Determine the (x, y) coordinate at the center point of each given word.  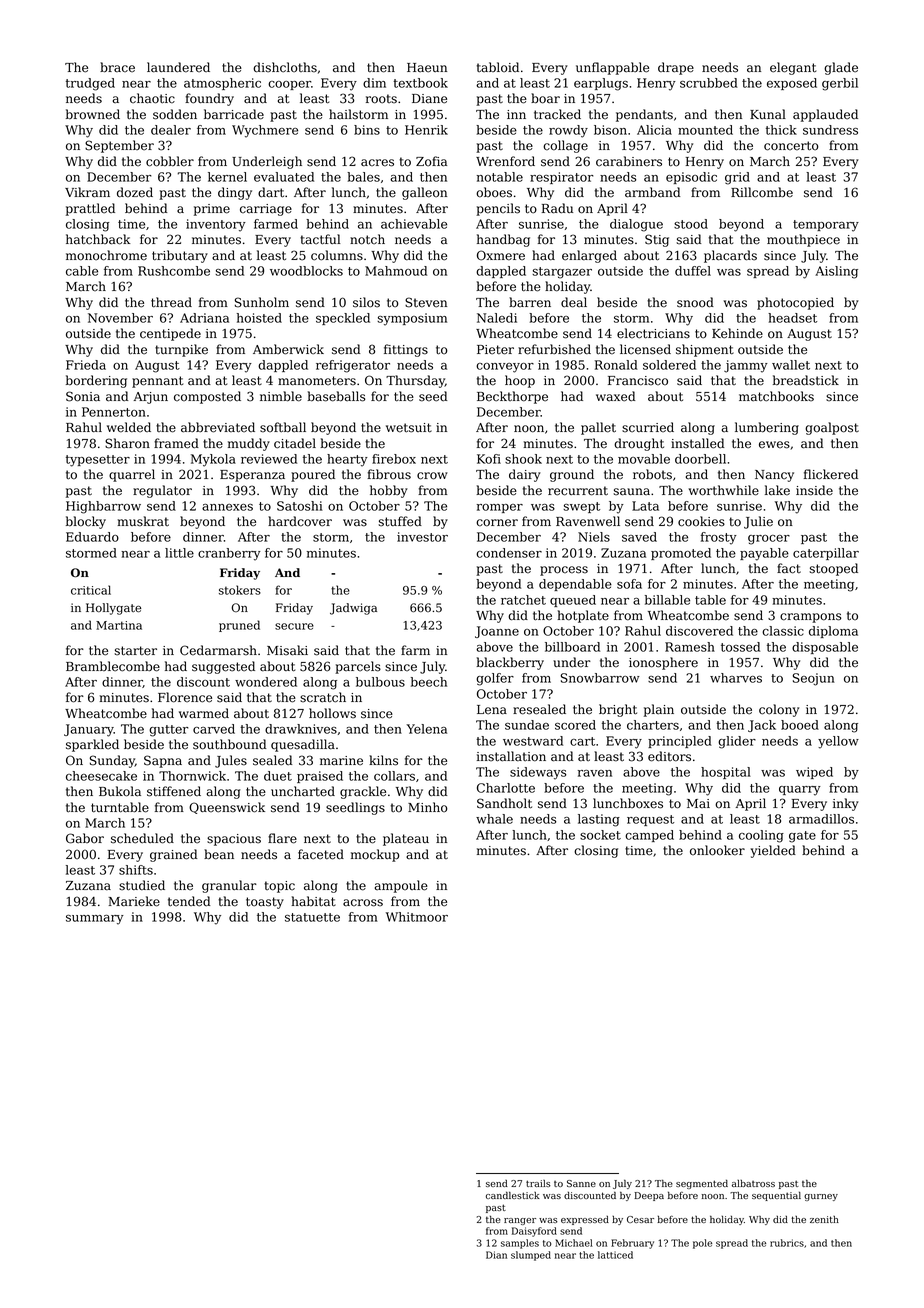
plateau (406, 839)
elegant (793, 68)
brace (117, 67)
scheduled (142, 838)
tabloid (498, 67)
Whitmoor (417, 917)
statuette (312, 917)
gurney (821, 1197)
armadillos (821, 819)
